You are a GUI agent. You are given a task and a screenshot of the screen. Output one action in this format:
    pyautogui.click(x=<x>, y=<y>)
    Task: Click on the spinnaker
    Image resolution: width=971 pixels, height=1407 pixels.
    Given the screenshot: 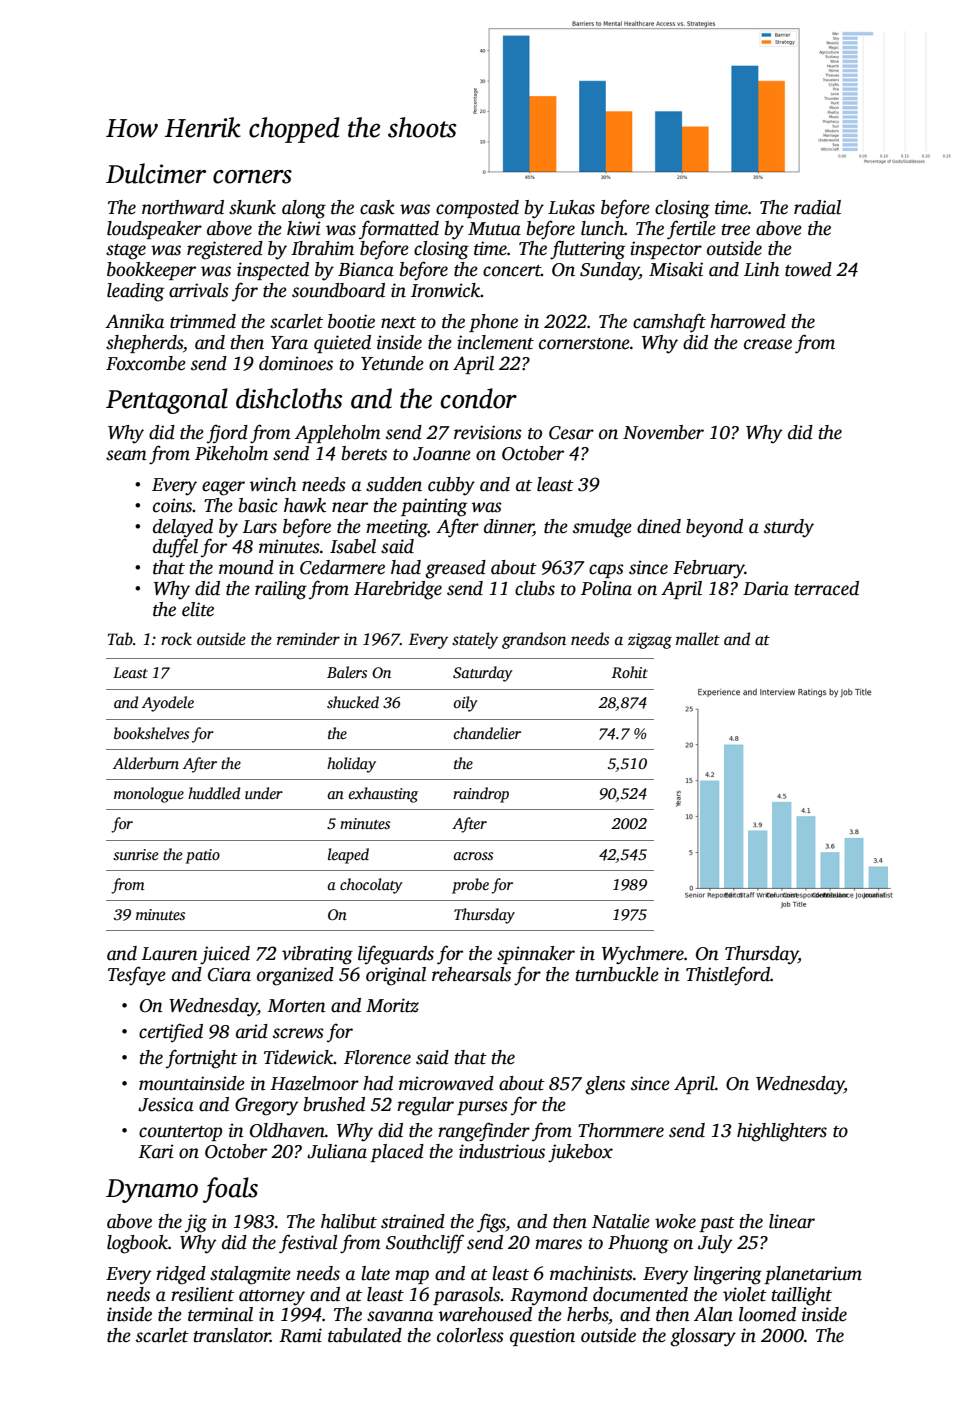 What is the action you would take?
    pyautogui.click(x=536, y=955)
